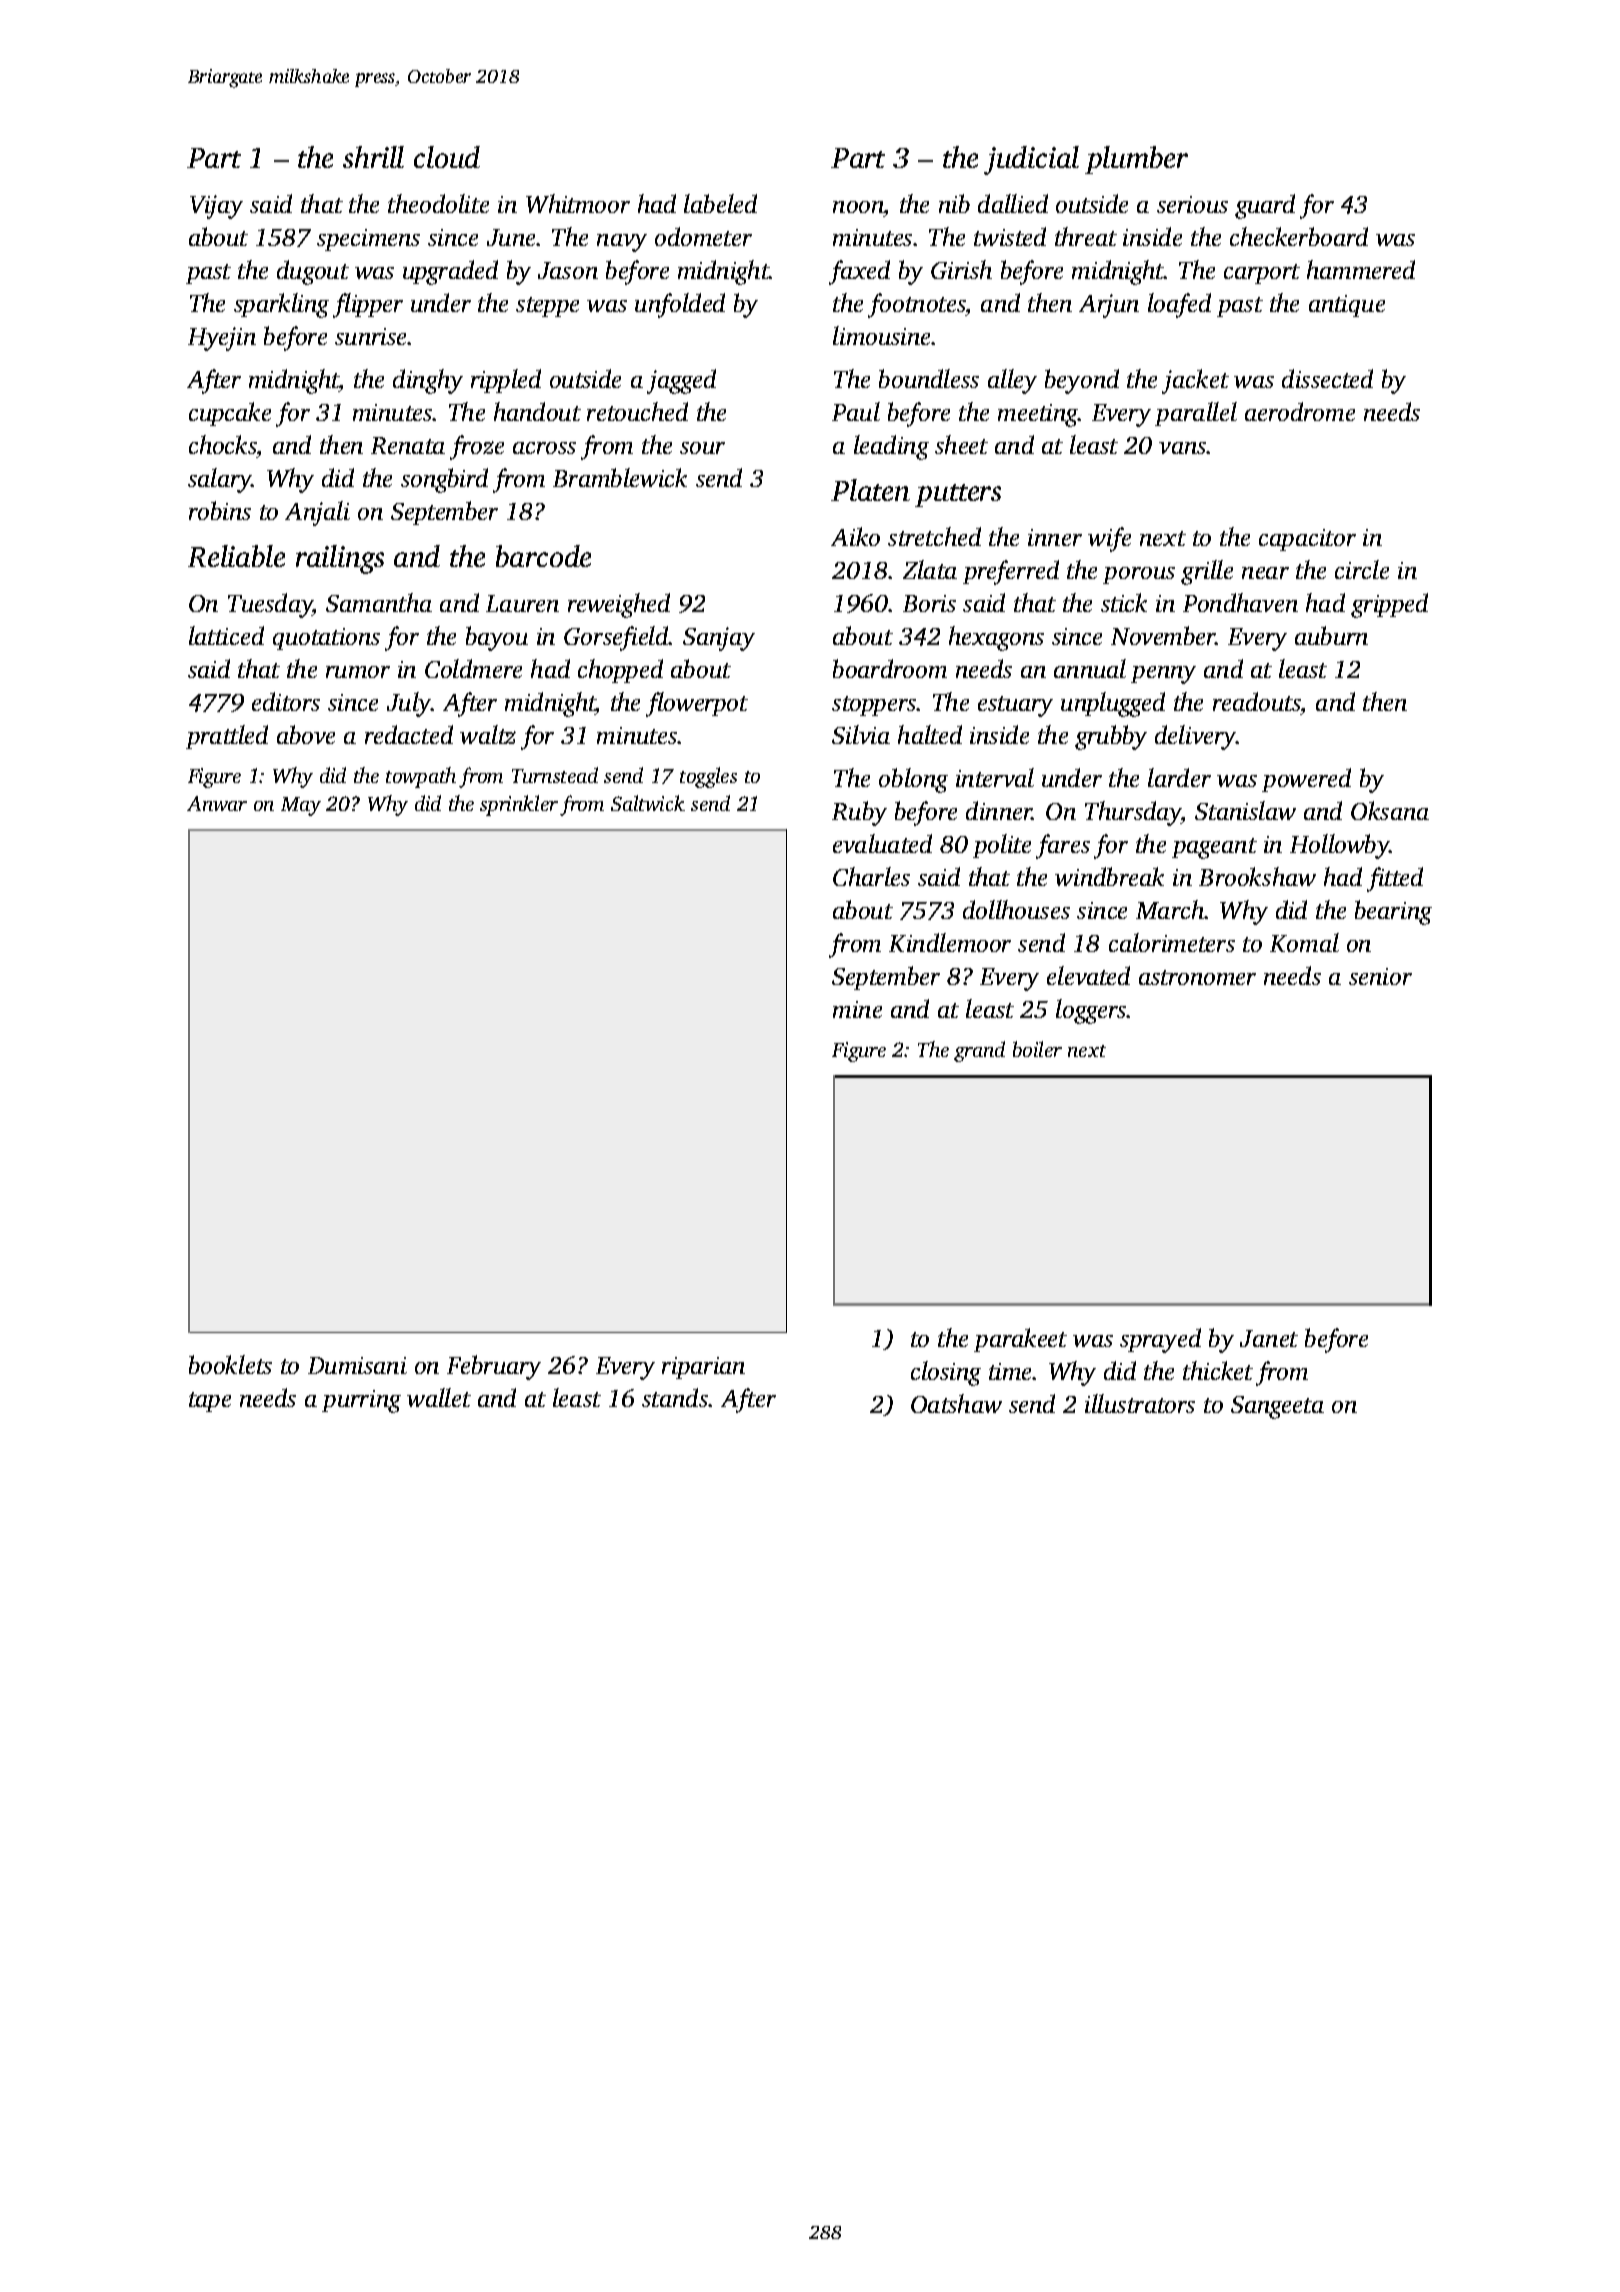 The height and width of the screenshot is (2292, 1620). Describe the element at coordinates (216, 207) in the screenshot. I see `Vijay` at that location.
